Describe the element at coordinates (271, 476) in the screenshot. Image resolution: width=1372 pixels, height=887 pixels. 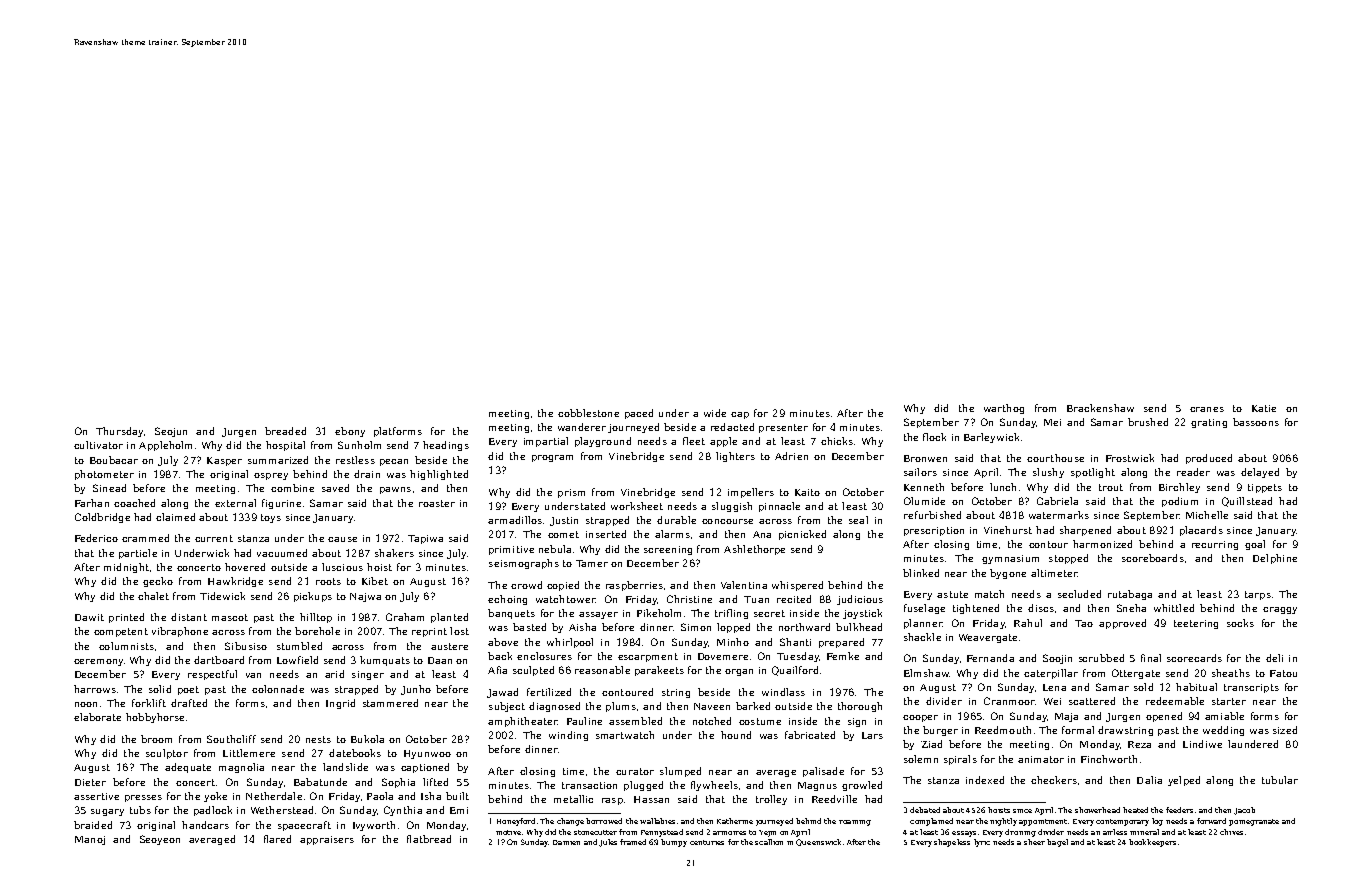
I see `osprey` at that location.
